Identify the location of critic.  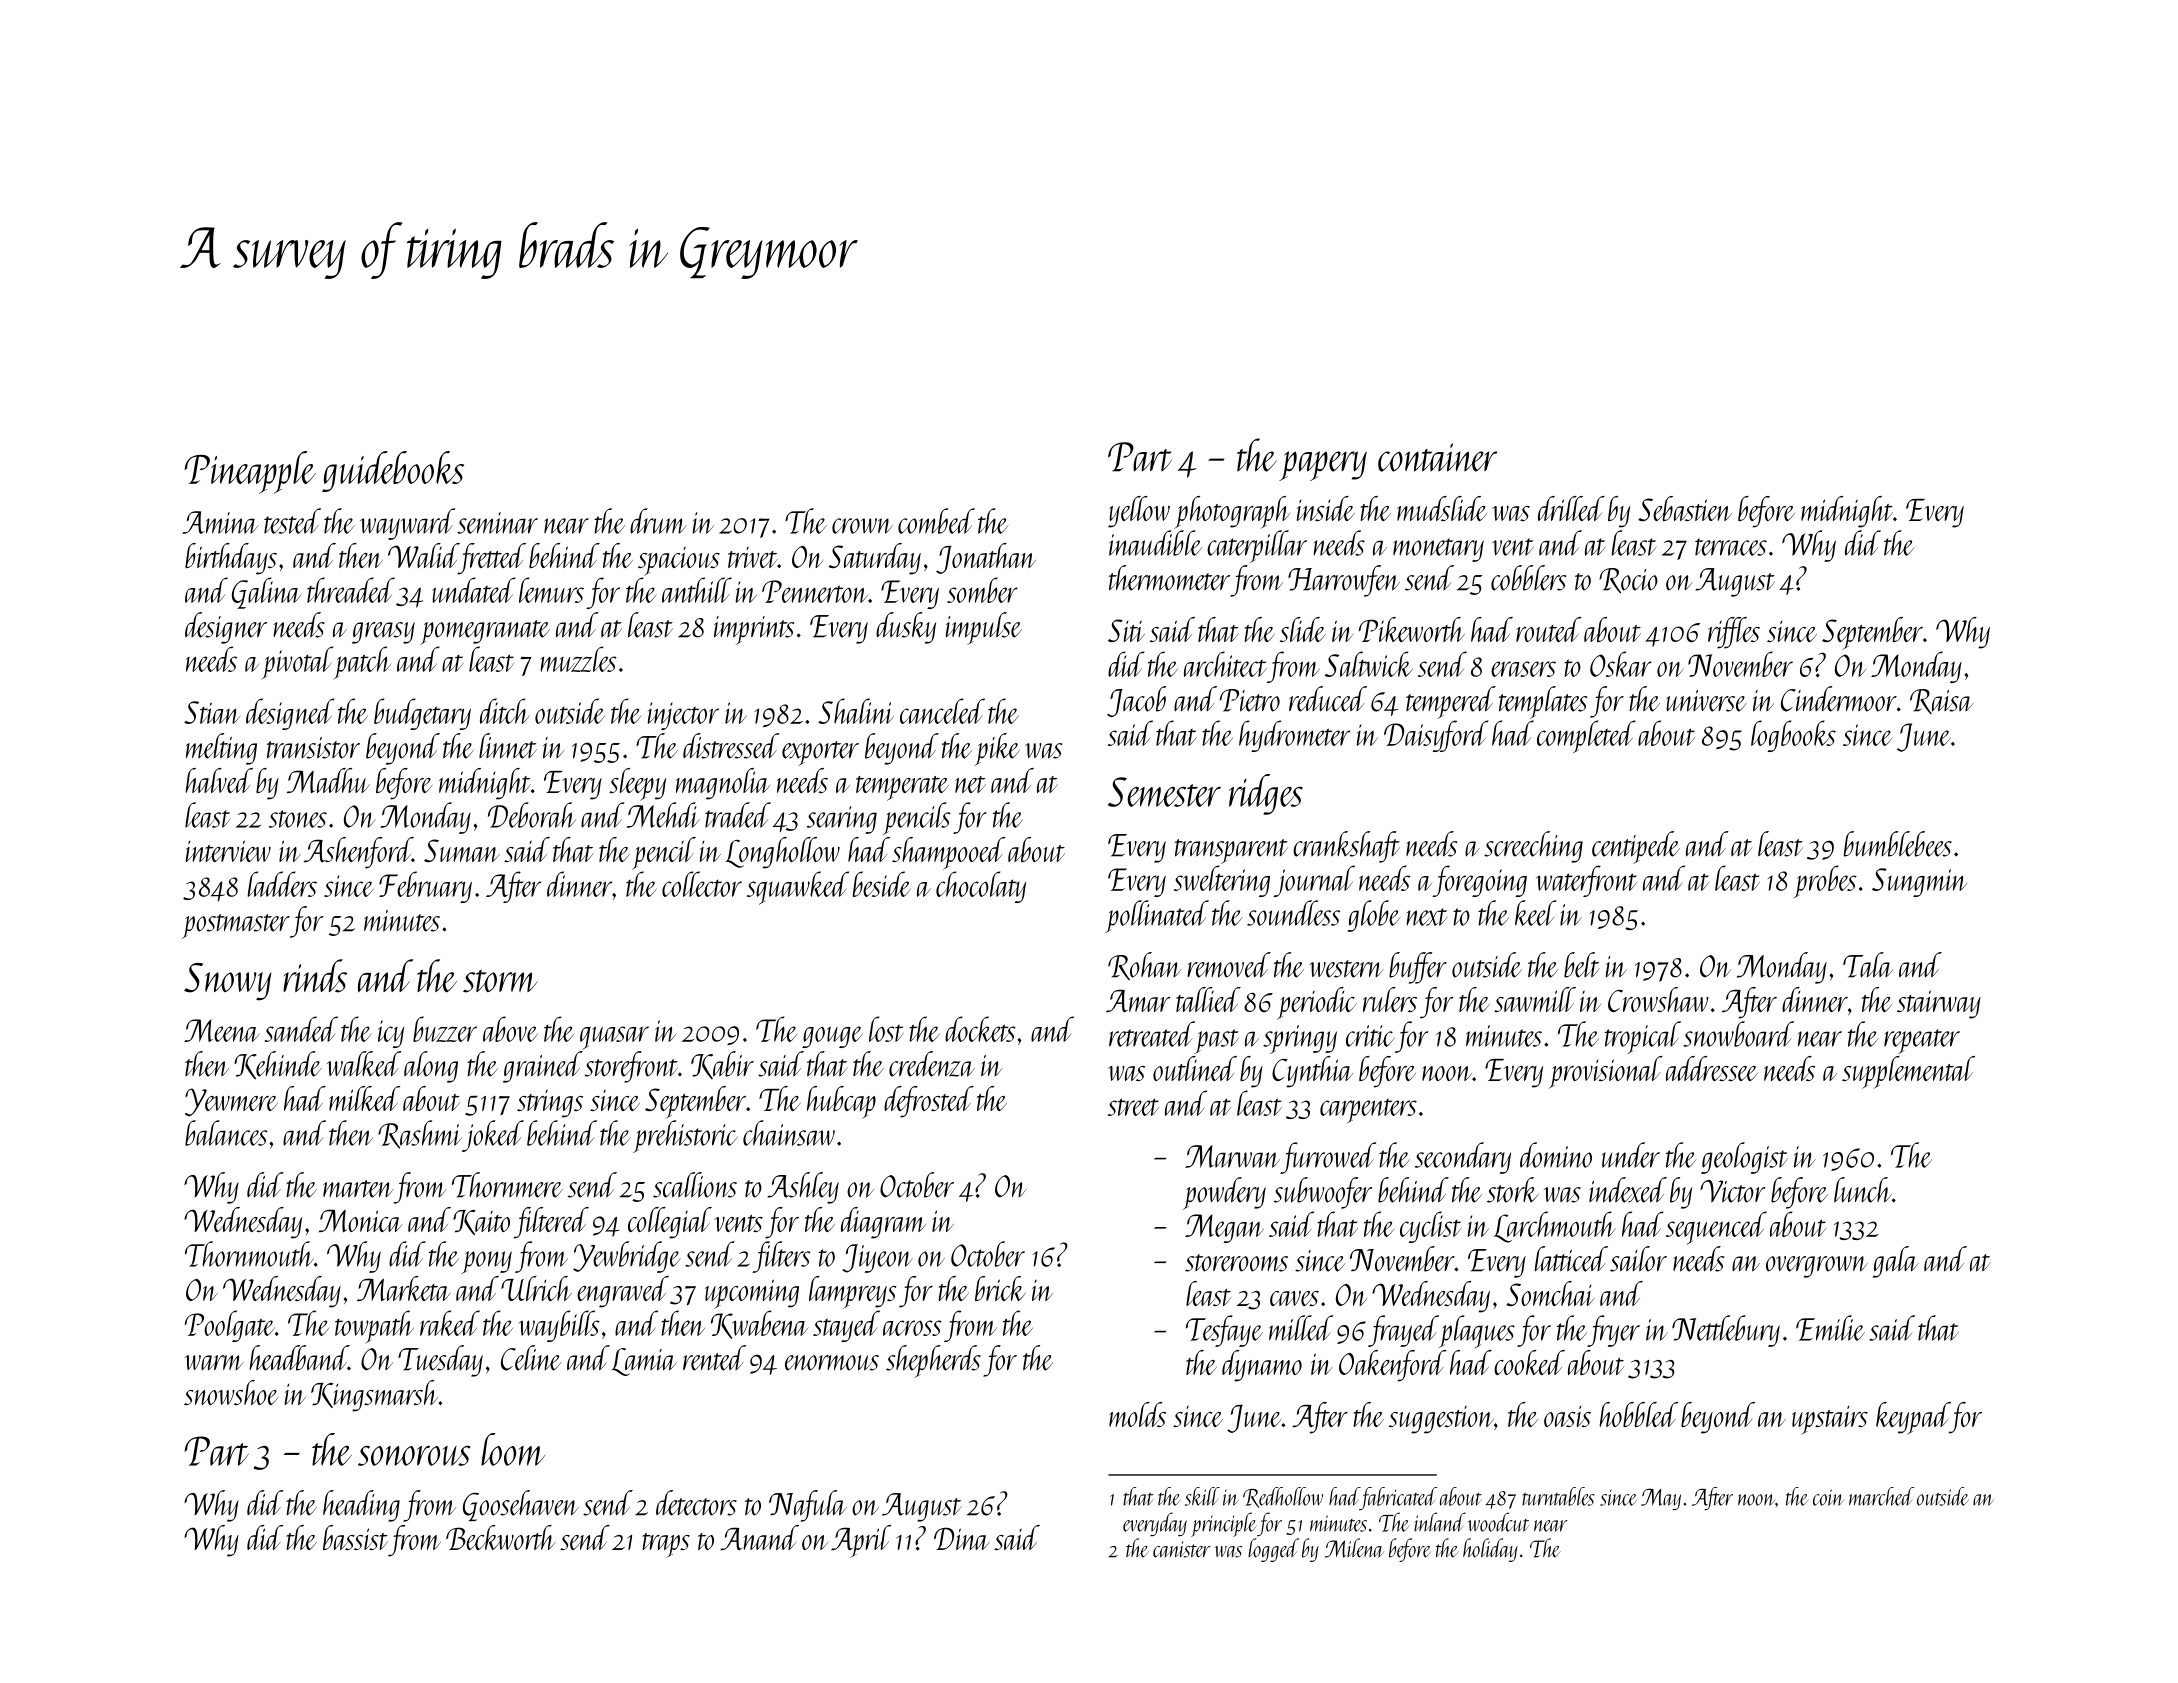
(1370, 1036).
